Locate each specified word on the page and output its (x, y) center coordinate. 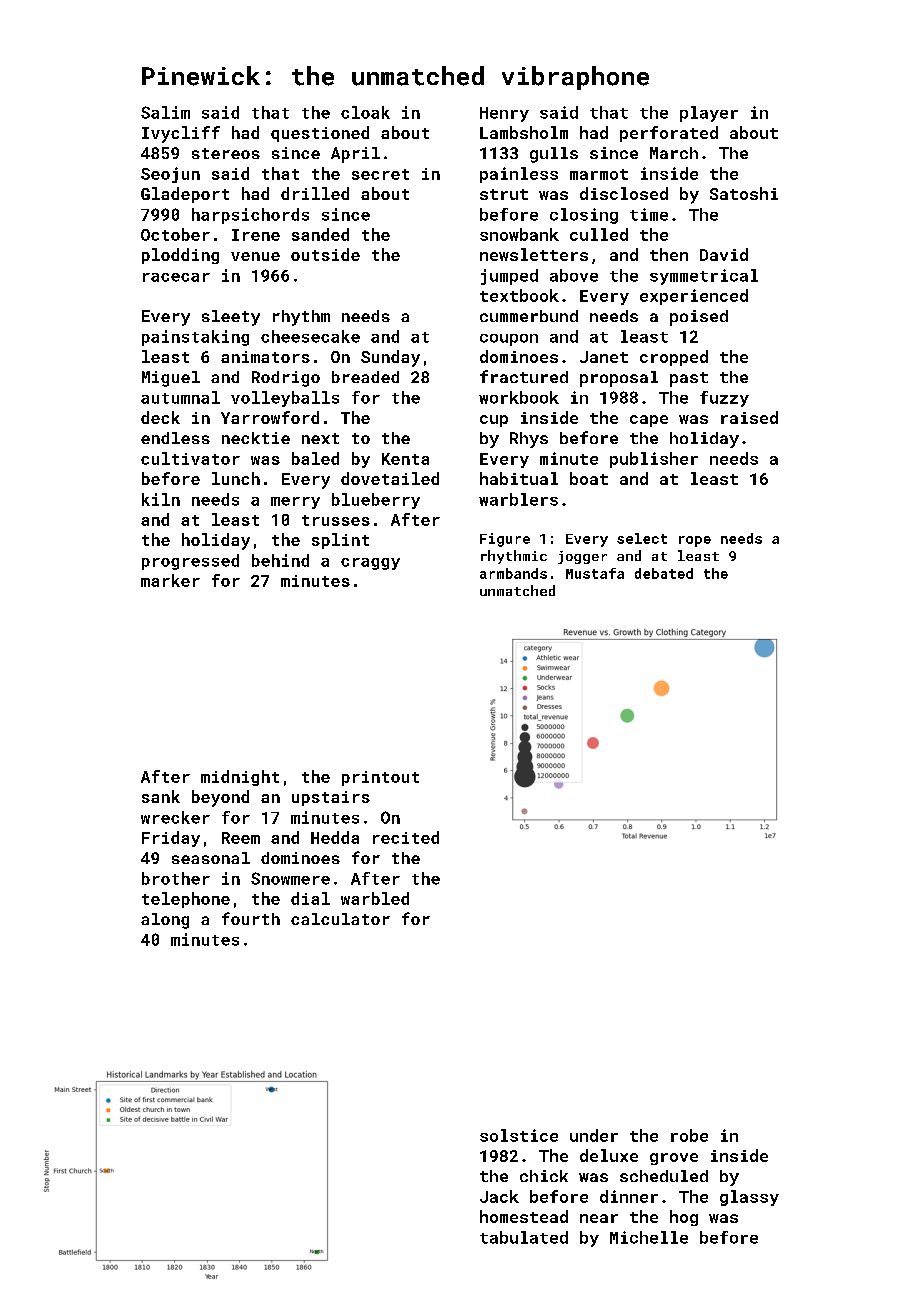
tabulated (524, 1237)
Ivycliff (181, 134)
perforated (669, 134)
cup (494, 421)
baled (315, 458)
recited (406, 837)
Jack (499, 1196)
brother (176, 878)
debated (664, 573)
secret (380, 174)
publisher (654, 460)
